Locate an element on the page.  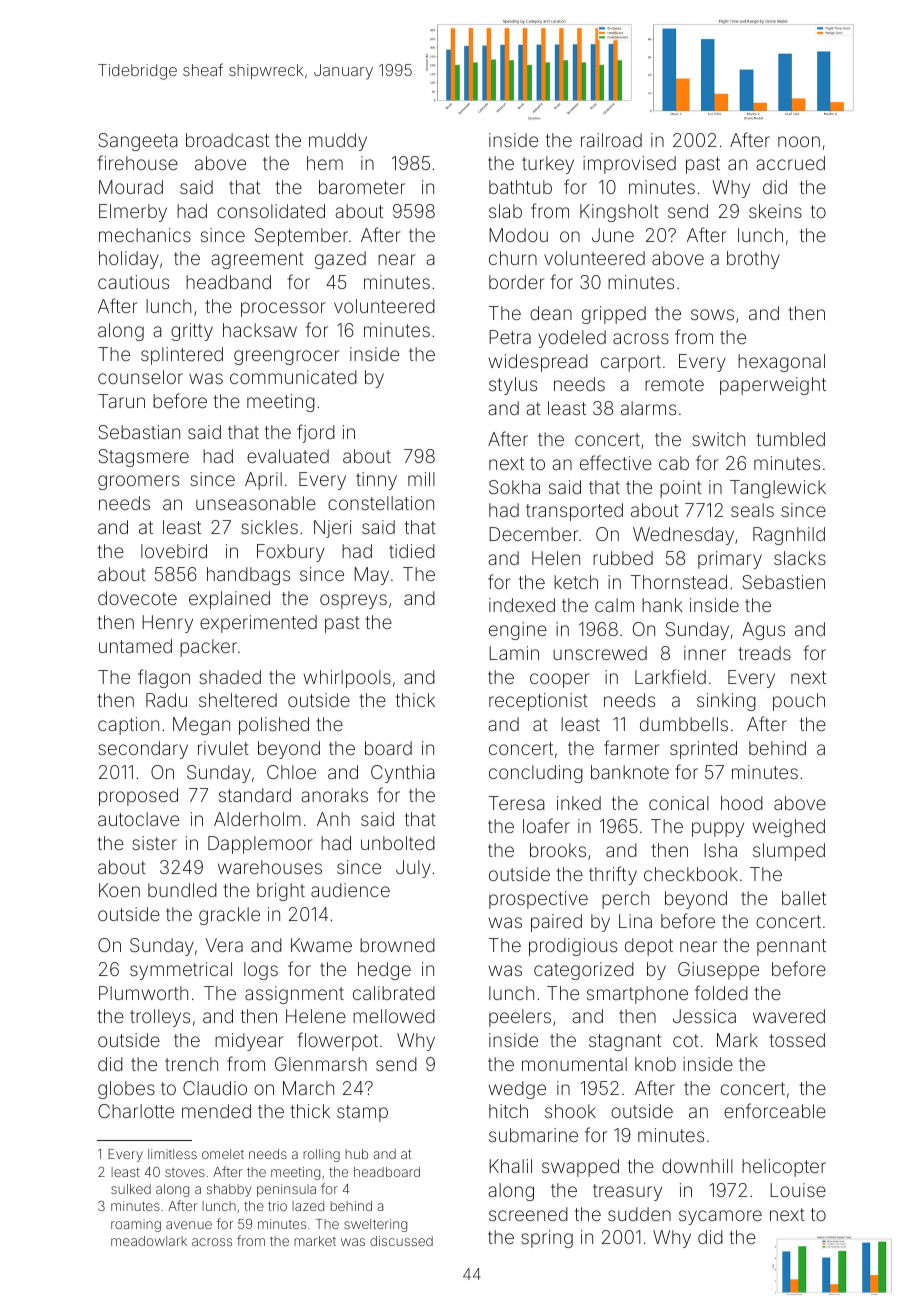
meadowlark is located at coordinates (149, 1241).
